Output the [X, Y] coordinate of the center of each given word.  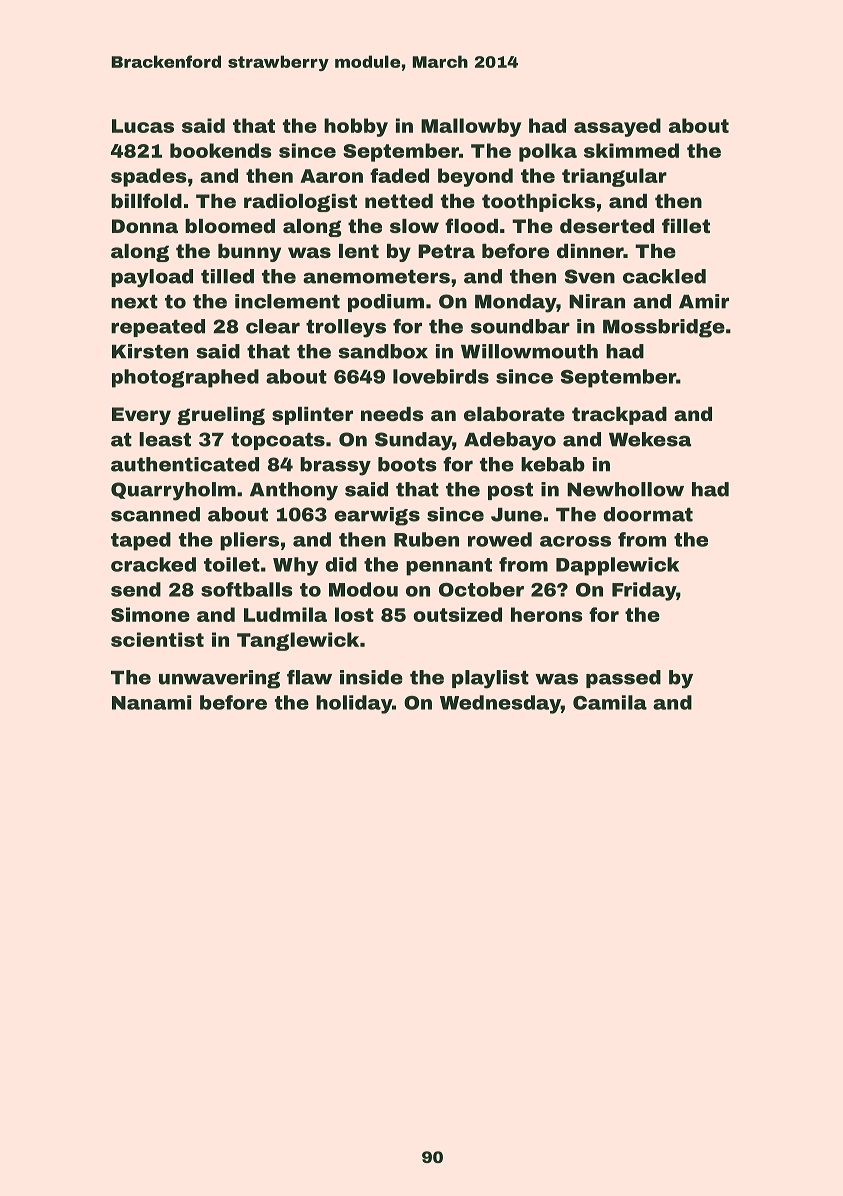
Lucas [143, 126]
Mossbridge [664, 328]
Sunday [413, 441]
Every [141, 416]
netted [399, 201]
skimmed [631, 150]
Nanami [151, 702]
